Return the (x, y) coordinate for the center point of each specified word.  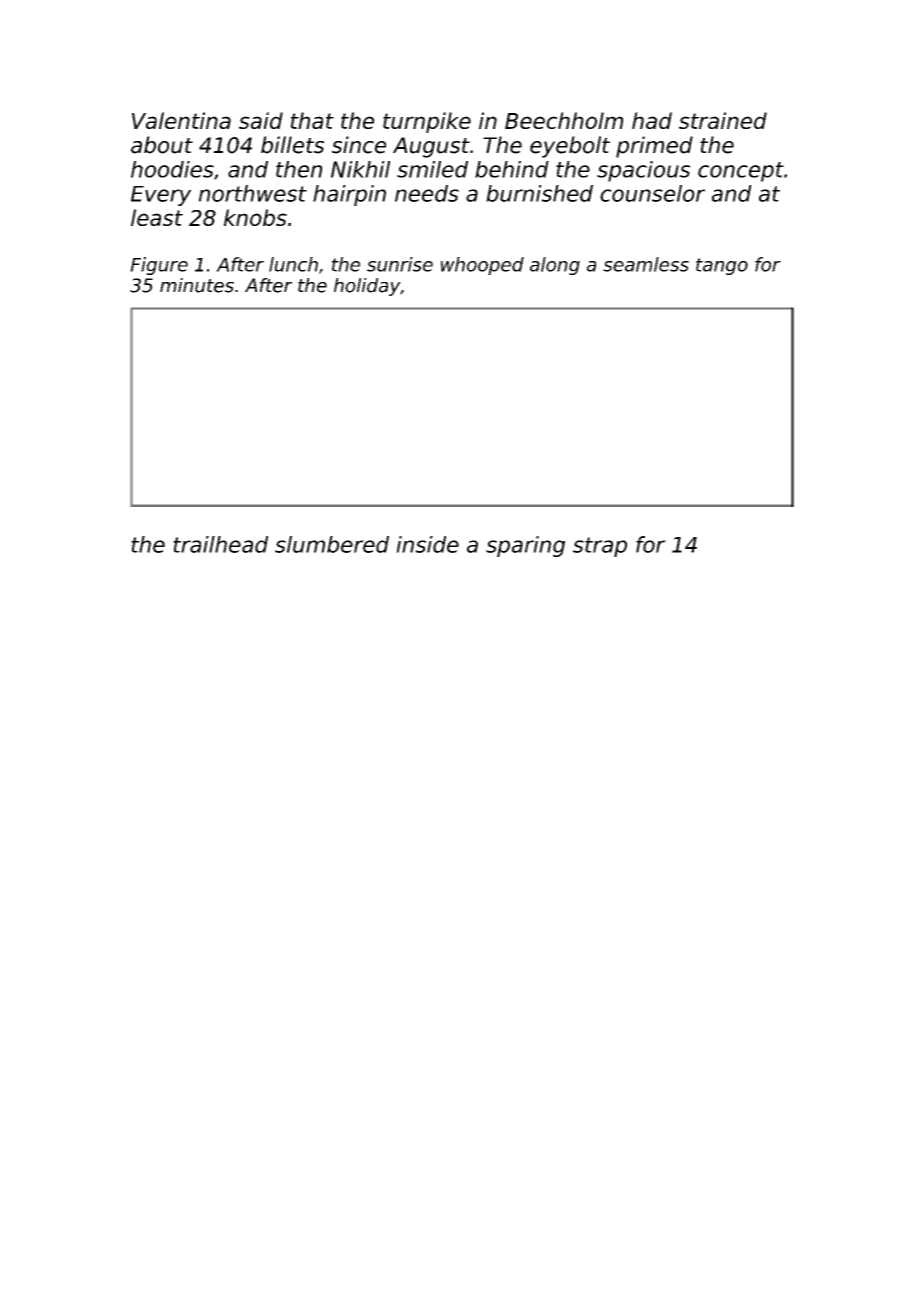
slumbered (332, 544)
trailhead (220, 544)
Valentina (181, 120)
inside (427, 544)
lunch (293, 264)
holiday (367, 287)
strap (600, 547)
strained (723, 120)
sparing (525, 546)
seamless (646, 264)
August (431, 147)
